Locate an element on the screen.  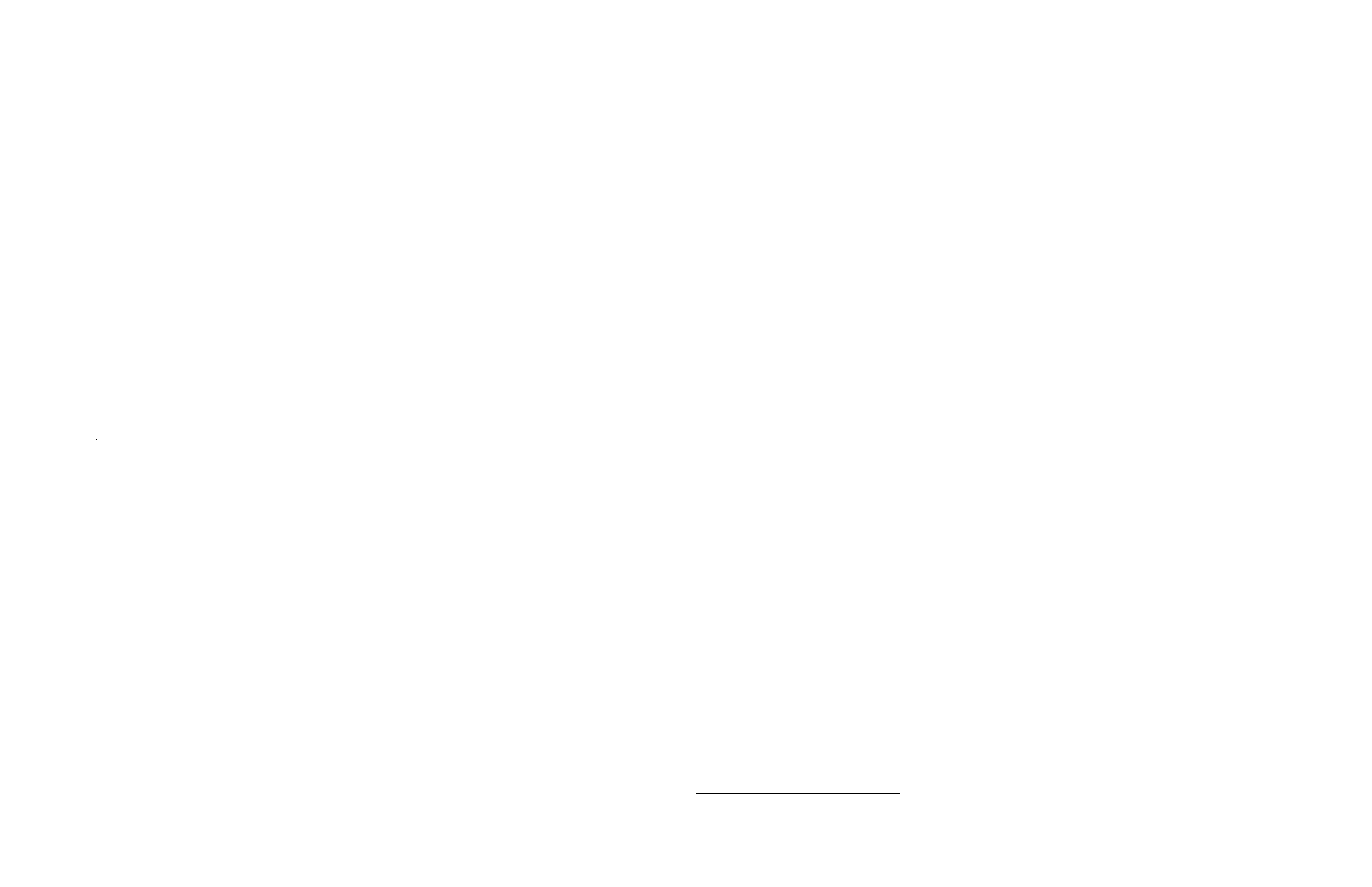
Wheatcombe is located at coordinates (1072, 346).
